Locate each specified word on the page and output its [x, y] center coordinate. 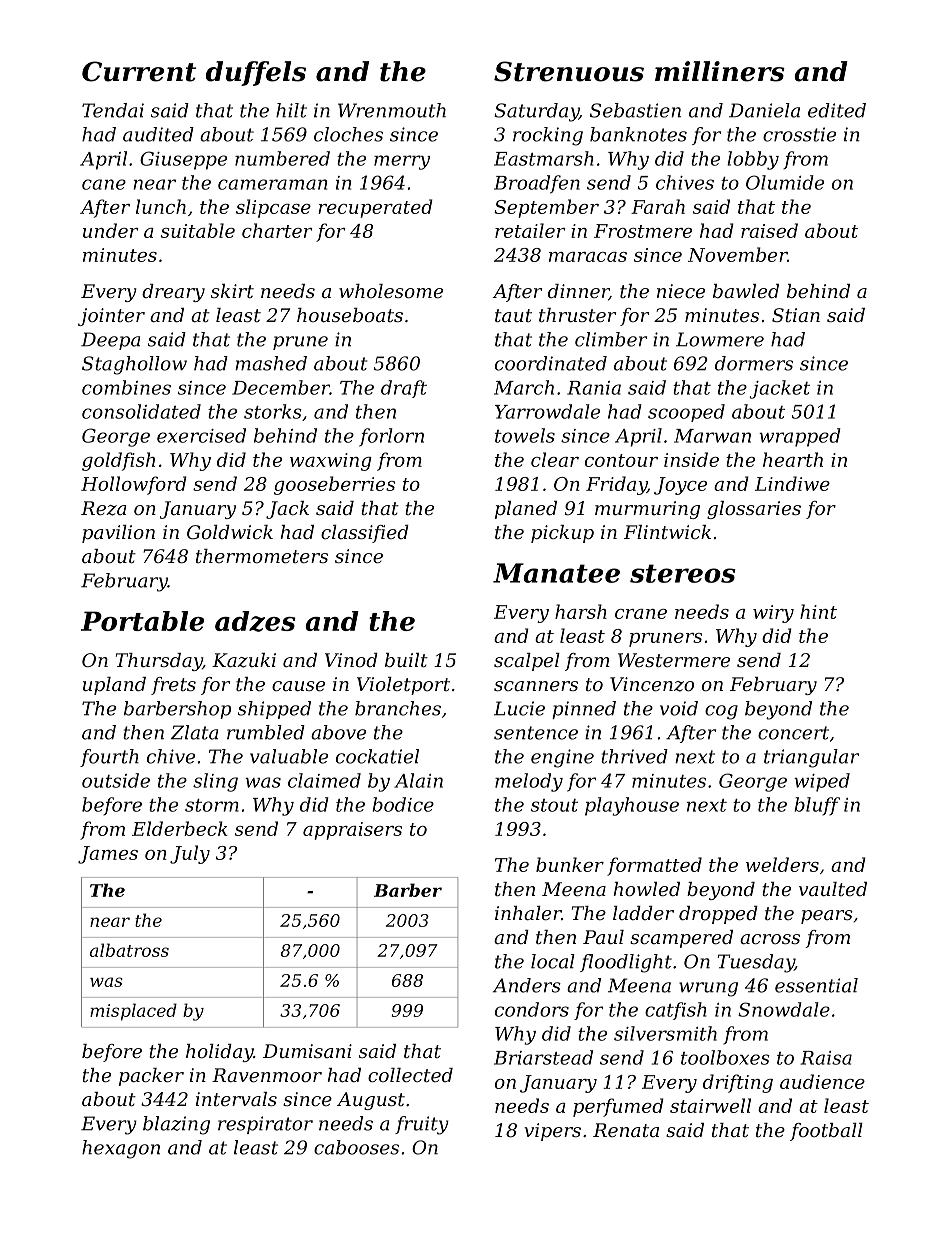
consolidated [141, 411]
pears [827, 917]
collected [410, 1075]
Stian [796, 315]
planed [526, 510]
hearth [793, 459]
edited [837, 110]
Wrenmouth [392, 110]
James [108, 855]
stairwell [710, 1105]
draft [404, 389]
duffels [256, 73]
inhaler [528, 913]
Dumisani [307, 1051]
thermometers [262, 556]
